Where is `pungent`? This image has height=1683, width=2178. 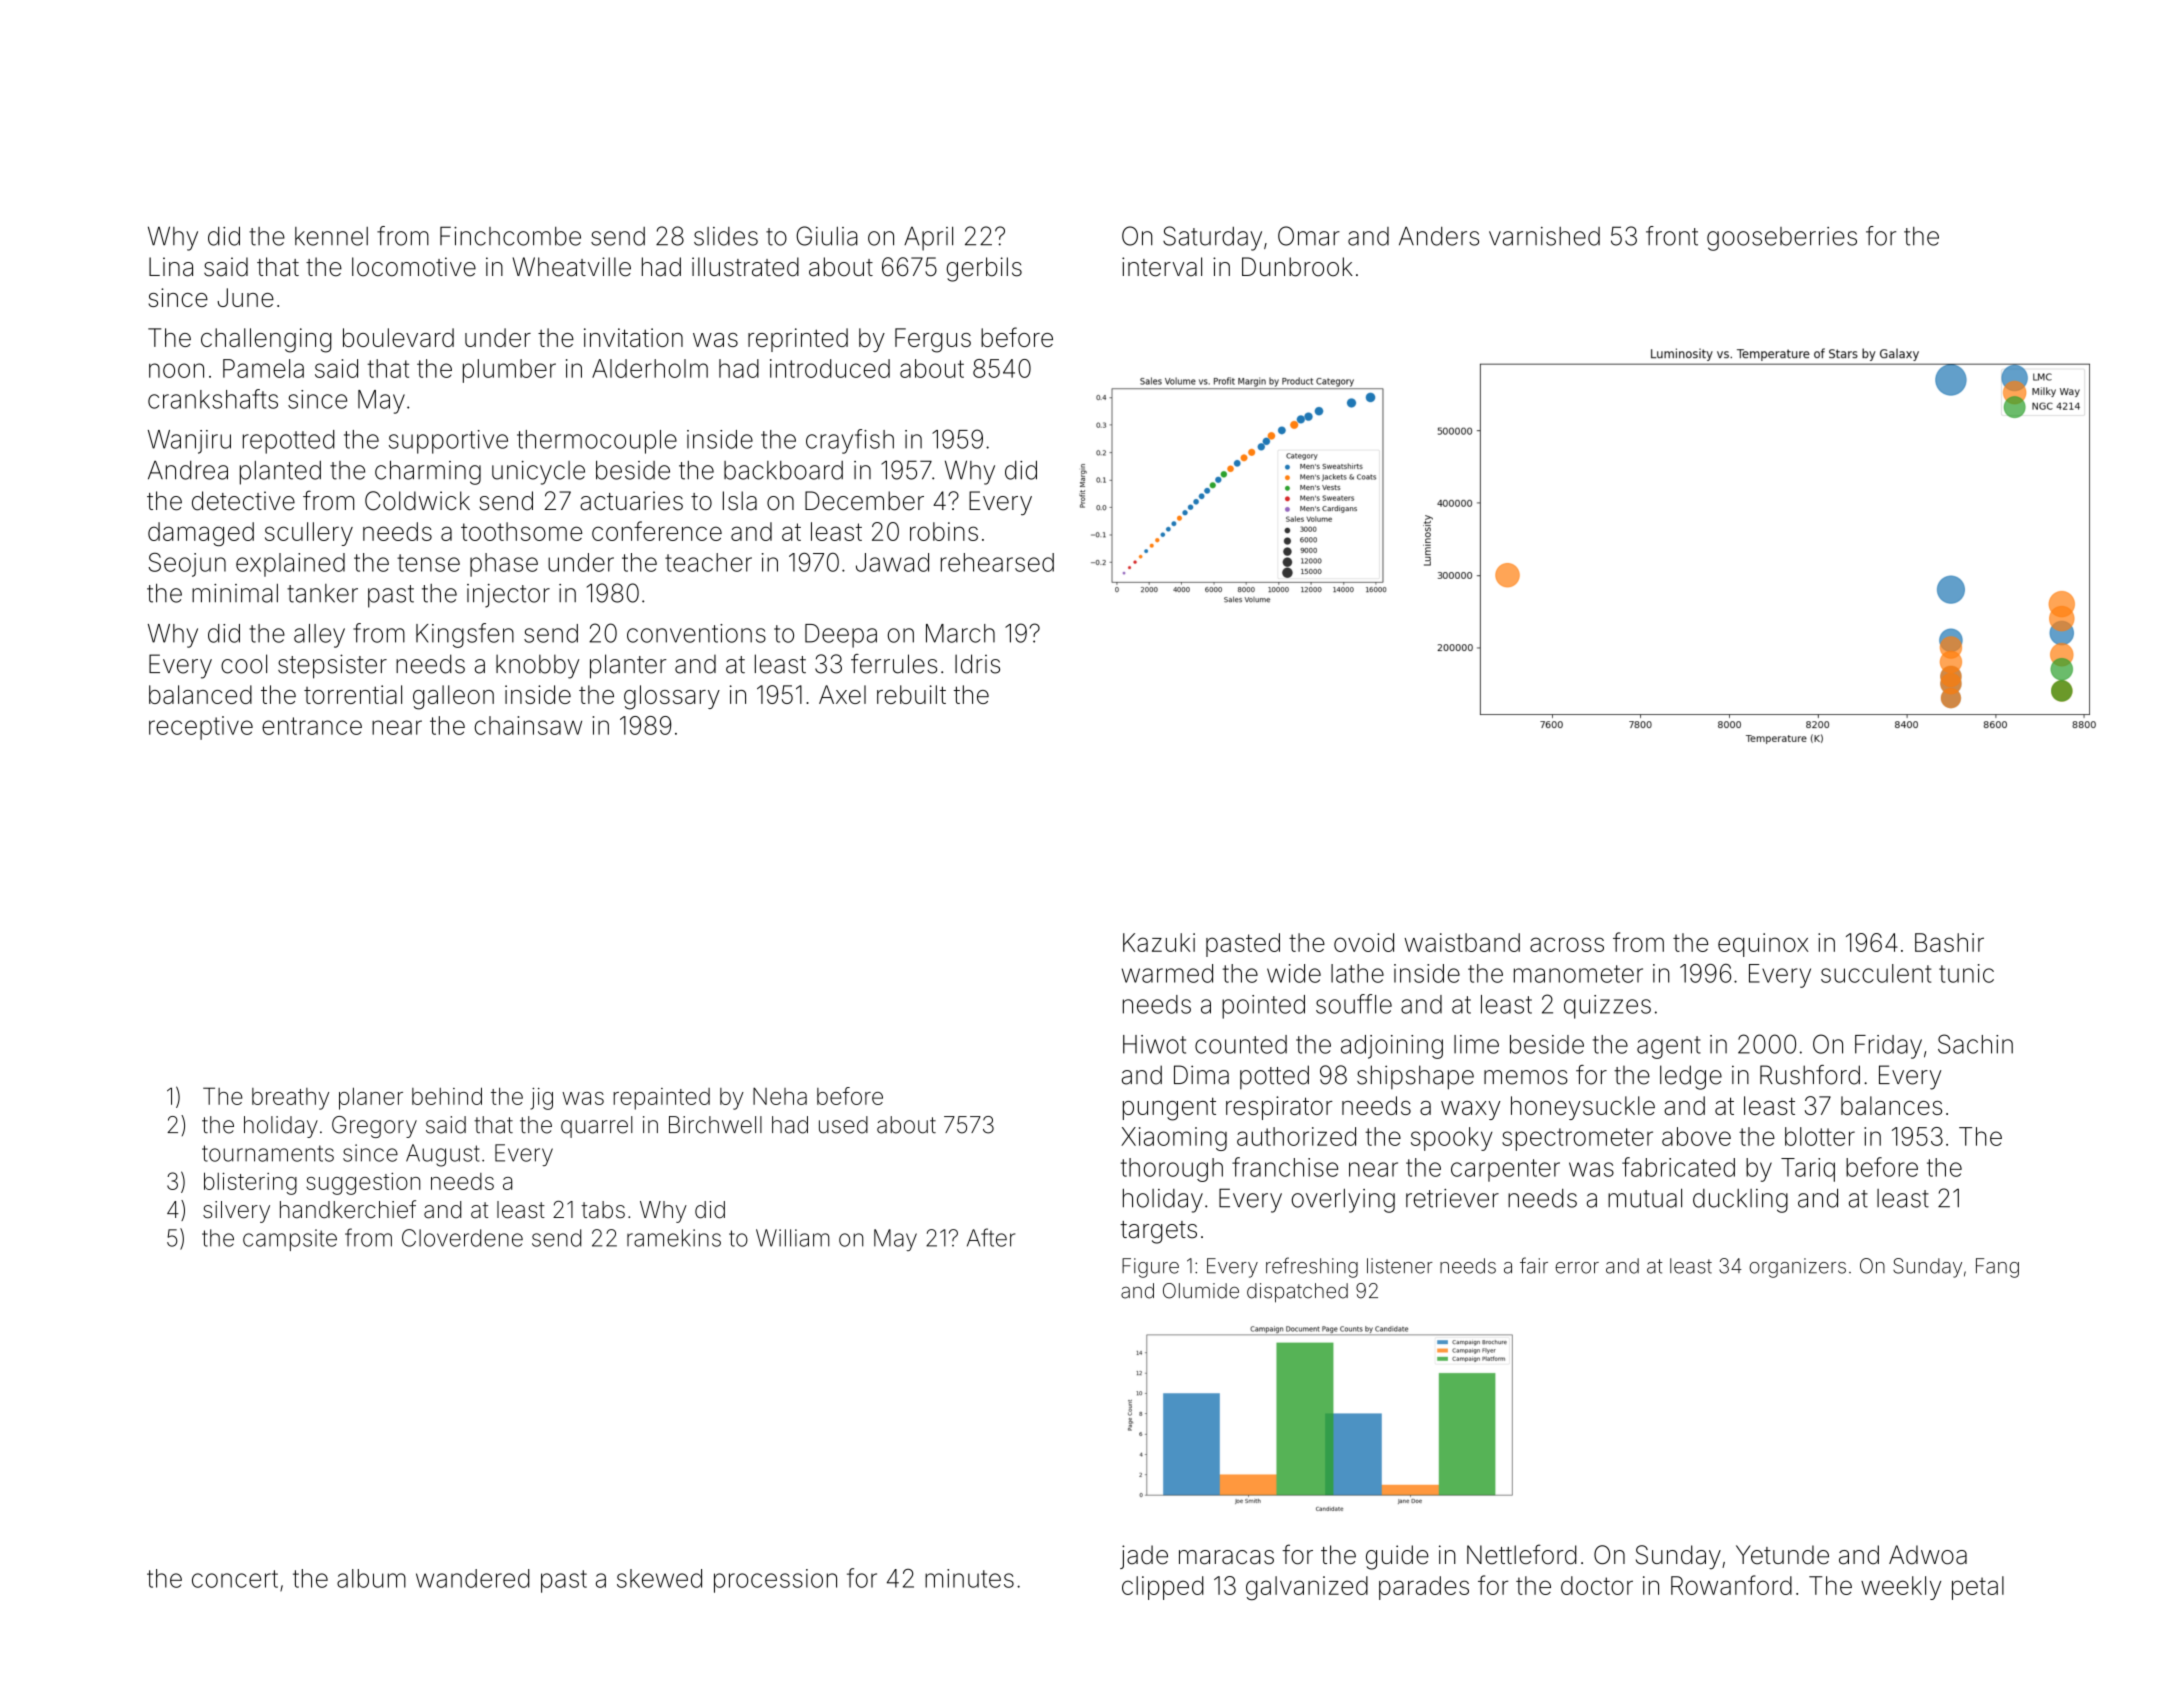
pungent is located at coordinates (1169, 1109).
